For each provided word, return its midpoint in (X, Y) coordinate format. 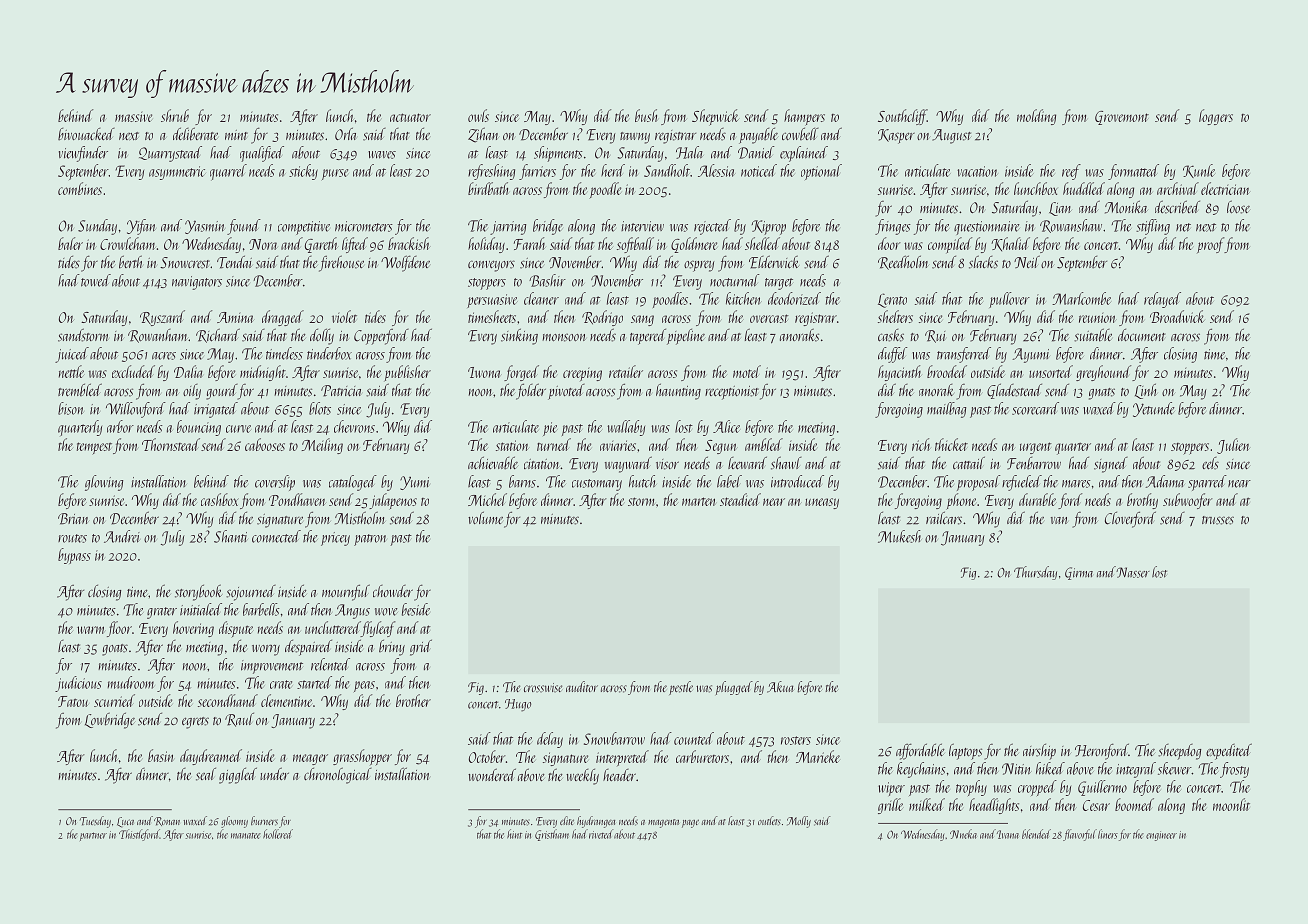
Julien (1233, 446)
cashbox (220, 499)
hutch (643, 481)
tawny (635, 138)
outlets (769, 821)
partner (93, 836)
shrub (175, 115)
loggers (1216, 117)
